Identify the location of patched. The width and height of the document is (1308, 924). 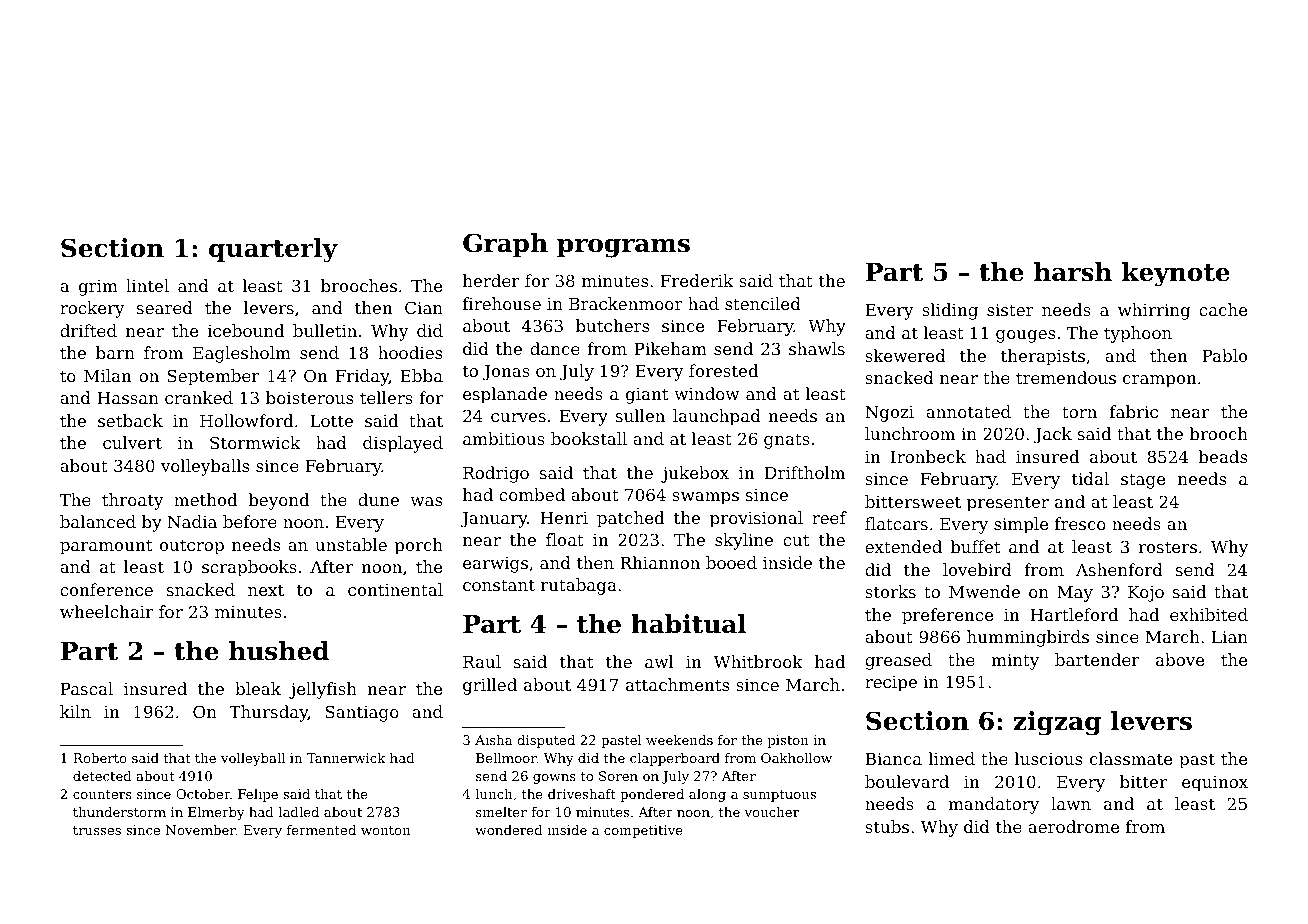
(630, 519).
